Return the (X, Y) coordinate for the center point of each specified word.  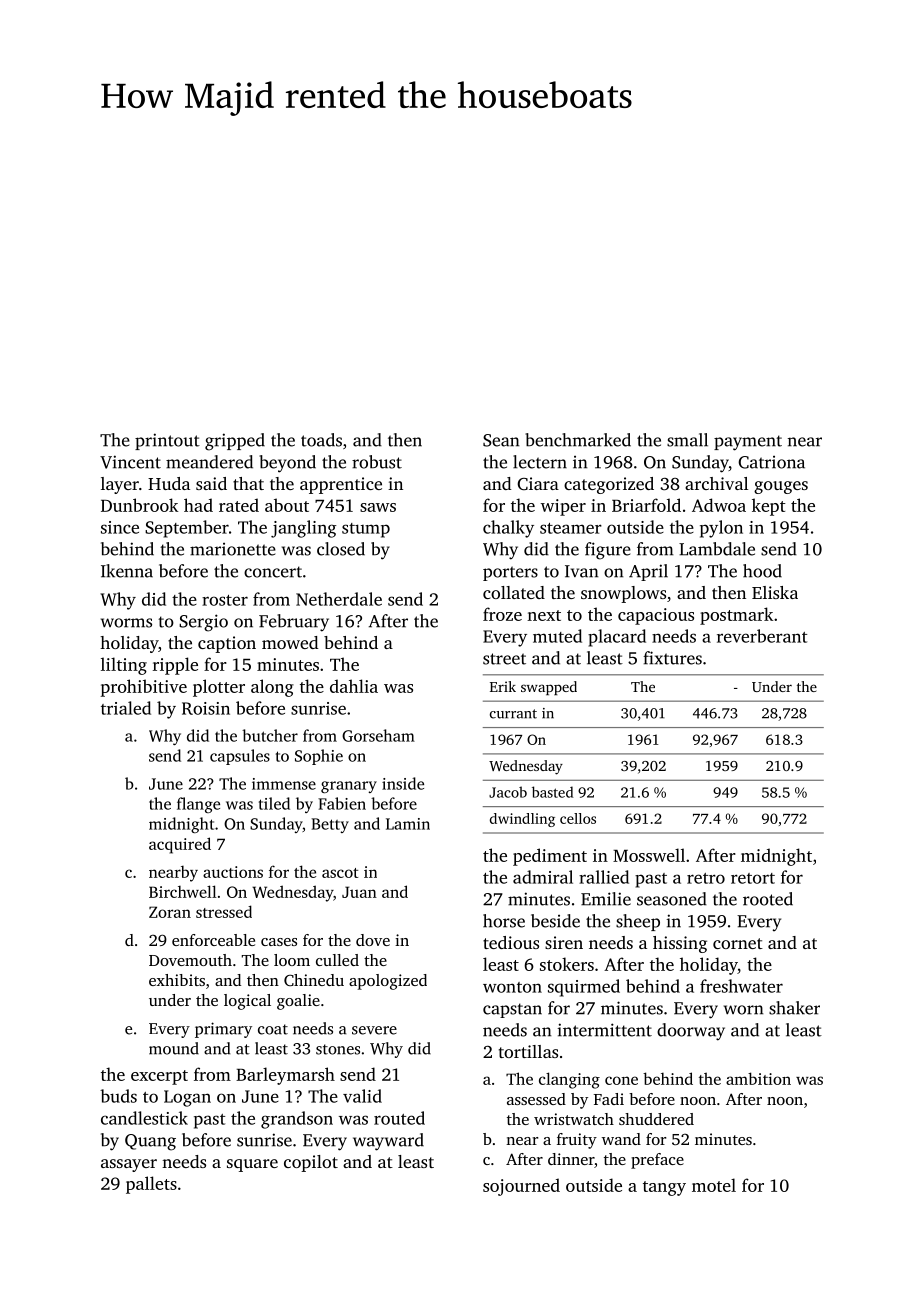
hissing (680, 944)
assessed (536, 1099)
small (687, 440)
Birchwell (183, 891)
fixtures (672, 658)
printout (167, 441)
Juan (359, 892)
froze (502, 614)
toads (321, 440)
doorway (691, 1032)
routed (399, 1118)
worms (126, 623)
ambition (758, 1078)
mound (174, 1048)
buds (118, 1096)
